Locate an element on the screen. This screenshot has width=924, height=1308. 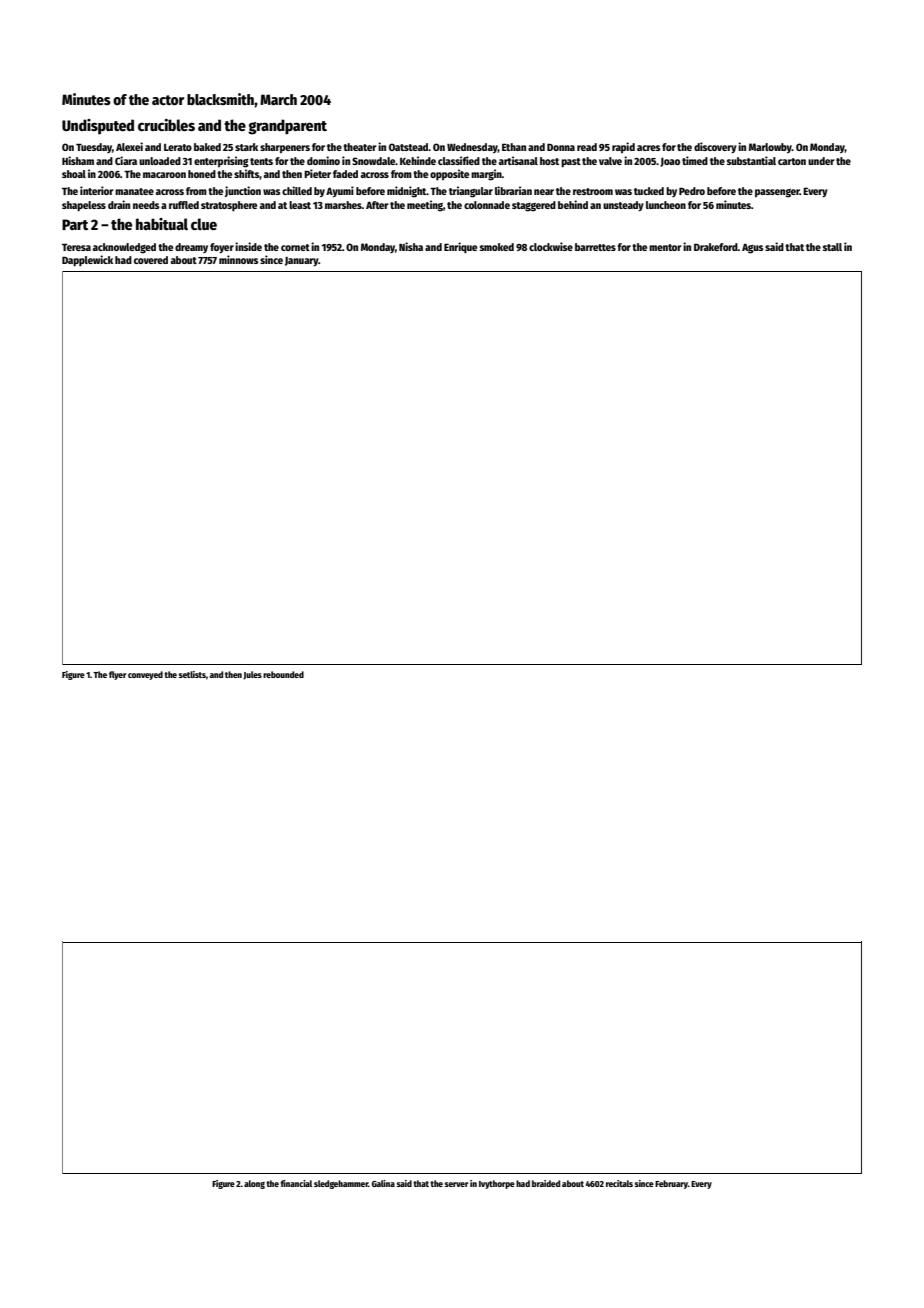
rebounded is located at coordinates (283, 674).
